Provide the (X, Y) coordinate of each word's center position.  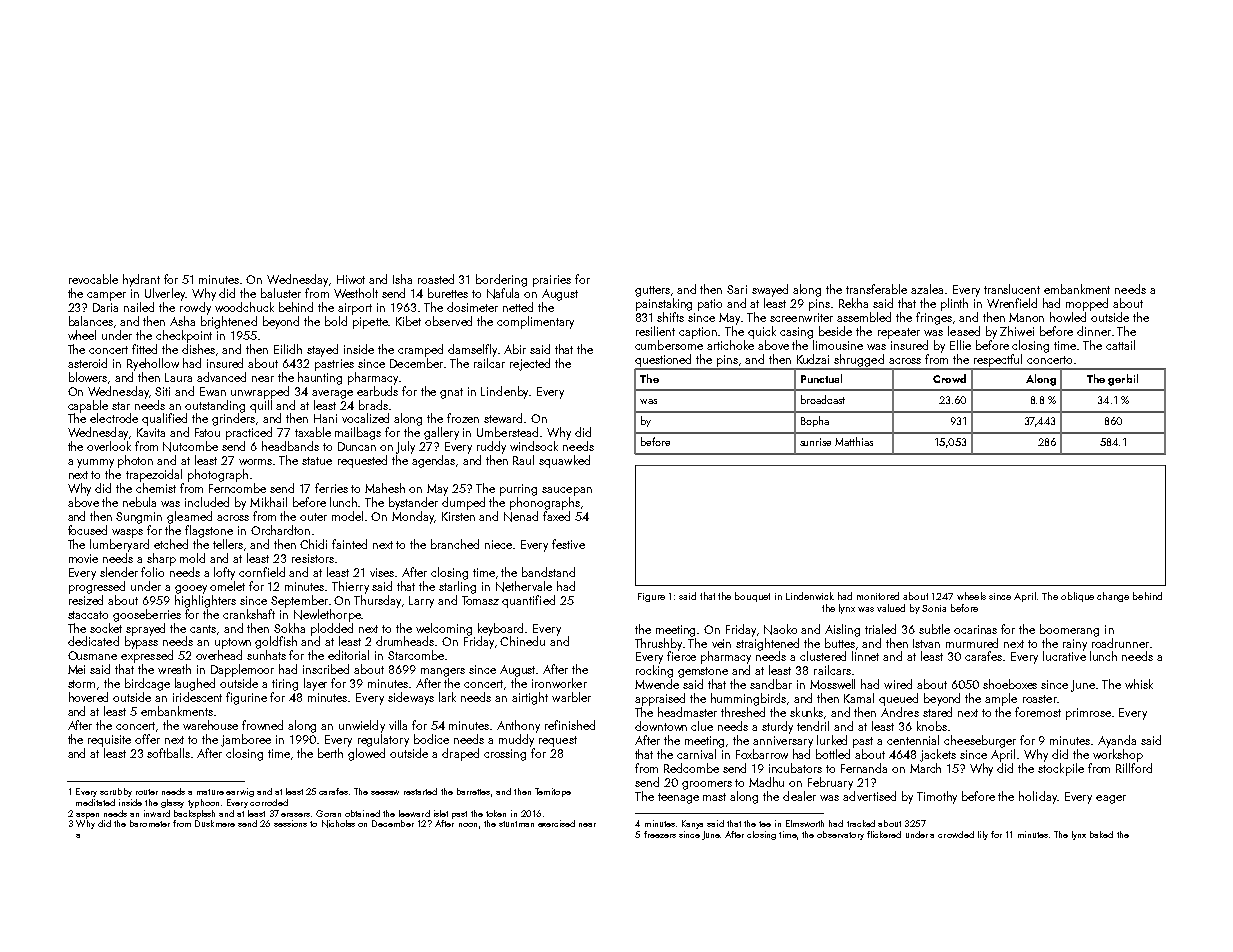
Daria (105, 307)
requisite (109, 741)
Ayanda (1117, 741)
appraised (660, 699)
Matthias (854, 441)
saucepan (567, 491)
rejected (530, 364)
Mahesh (385, 488)
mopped (1087, 304)
